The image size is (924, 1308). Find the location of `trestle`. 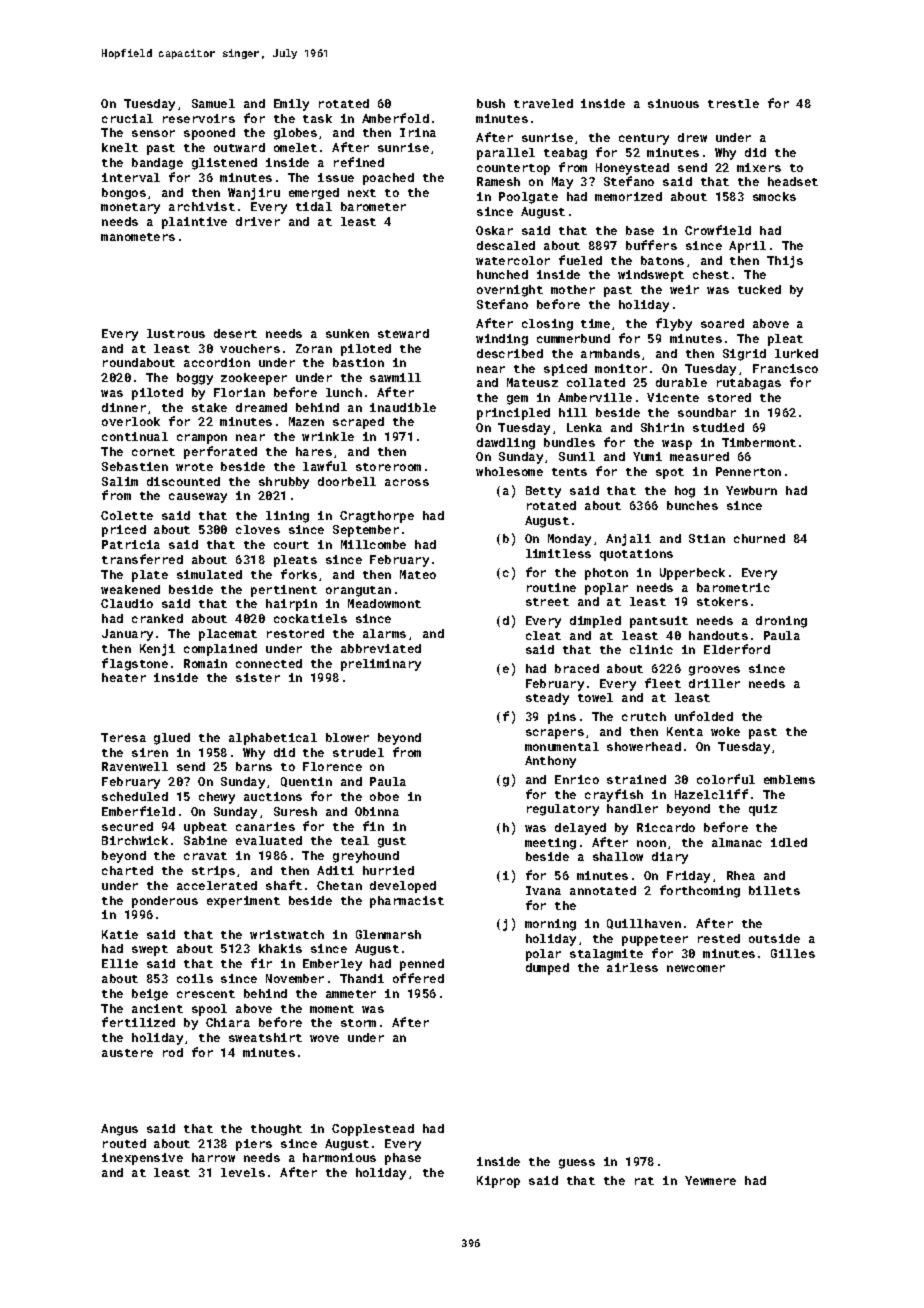

trestle is located at coordinates (733, 103).
